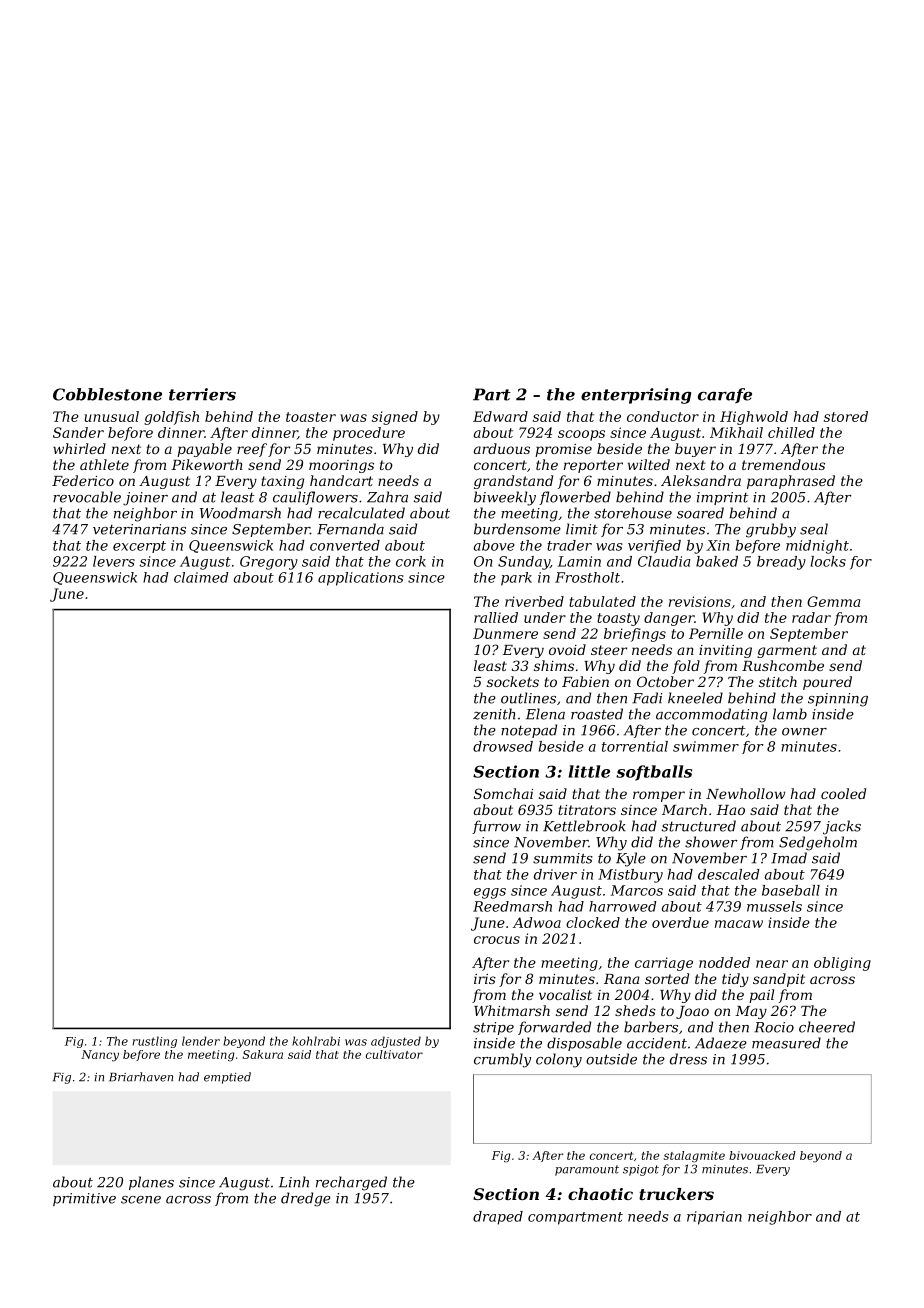  Describe the element at coordinates (155, 1042) in the screenshot. I see `rustling` at that location.
